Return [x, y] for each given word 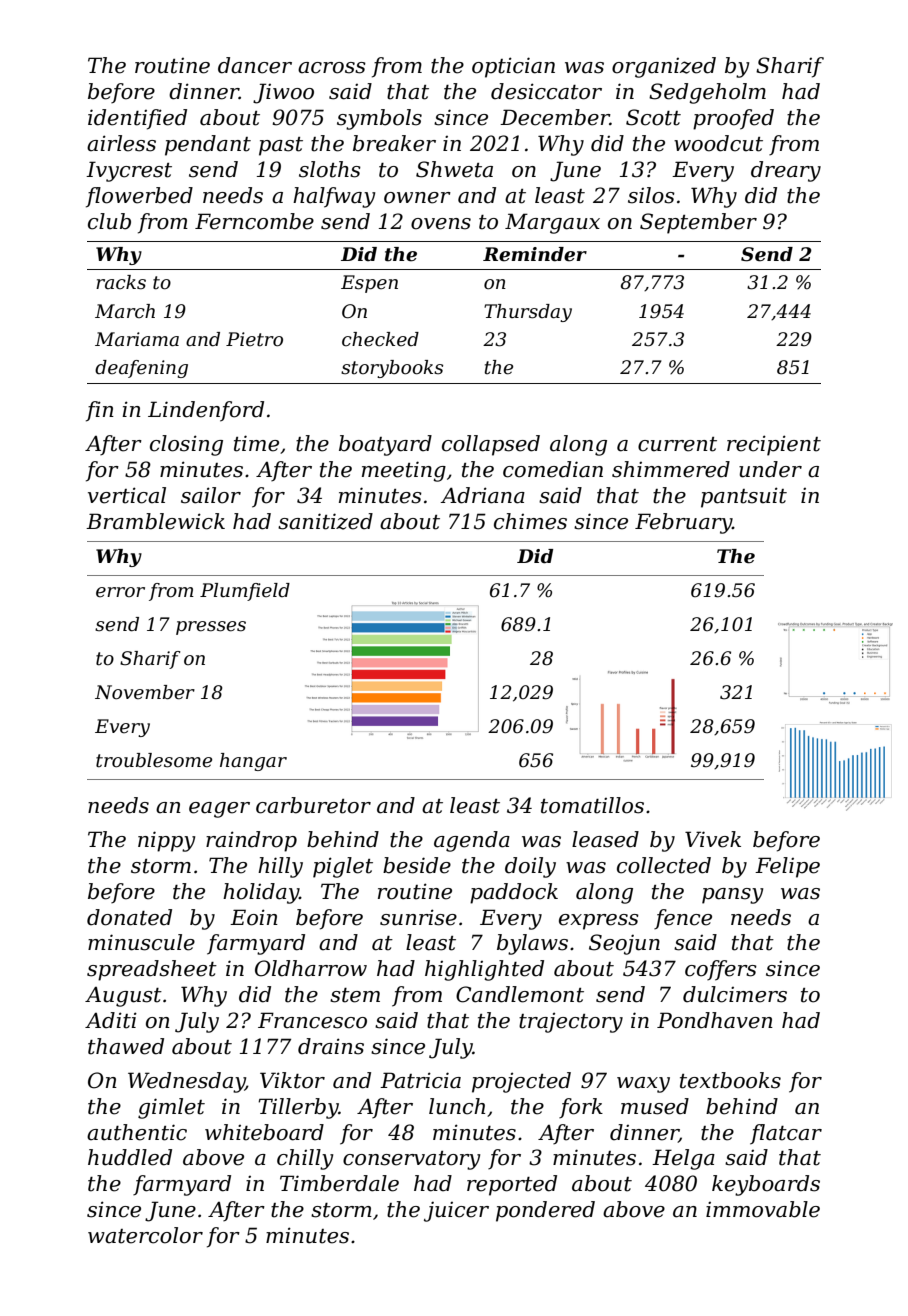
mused [655, 1106]
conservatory [411, 1160]
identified [137, 119]
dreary [786, 171]
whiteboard [264, 1132]
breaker [394, 143]
